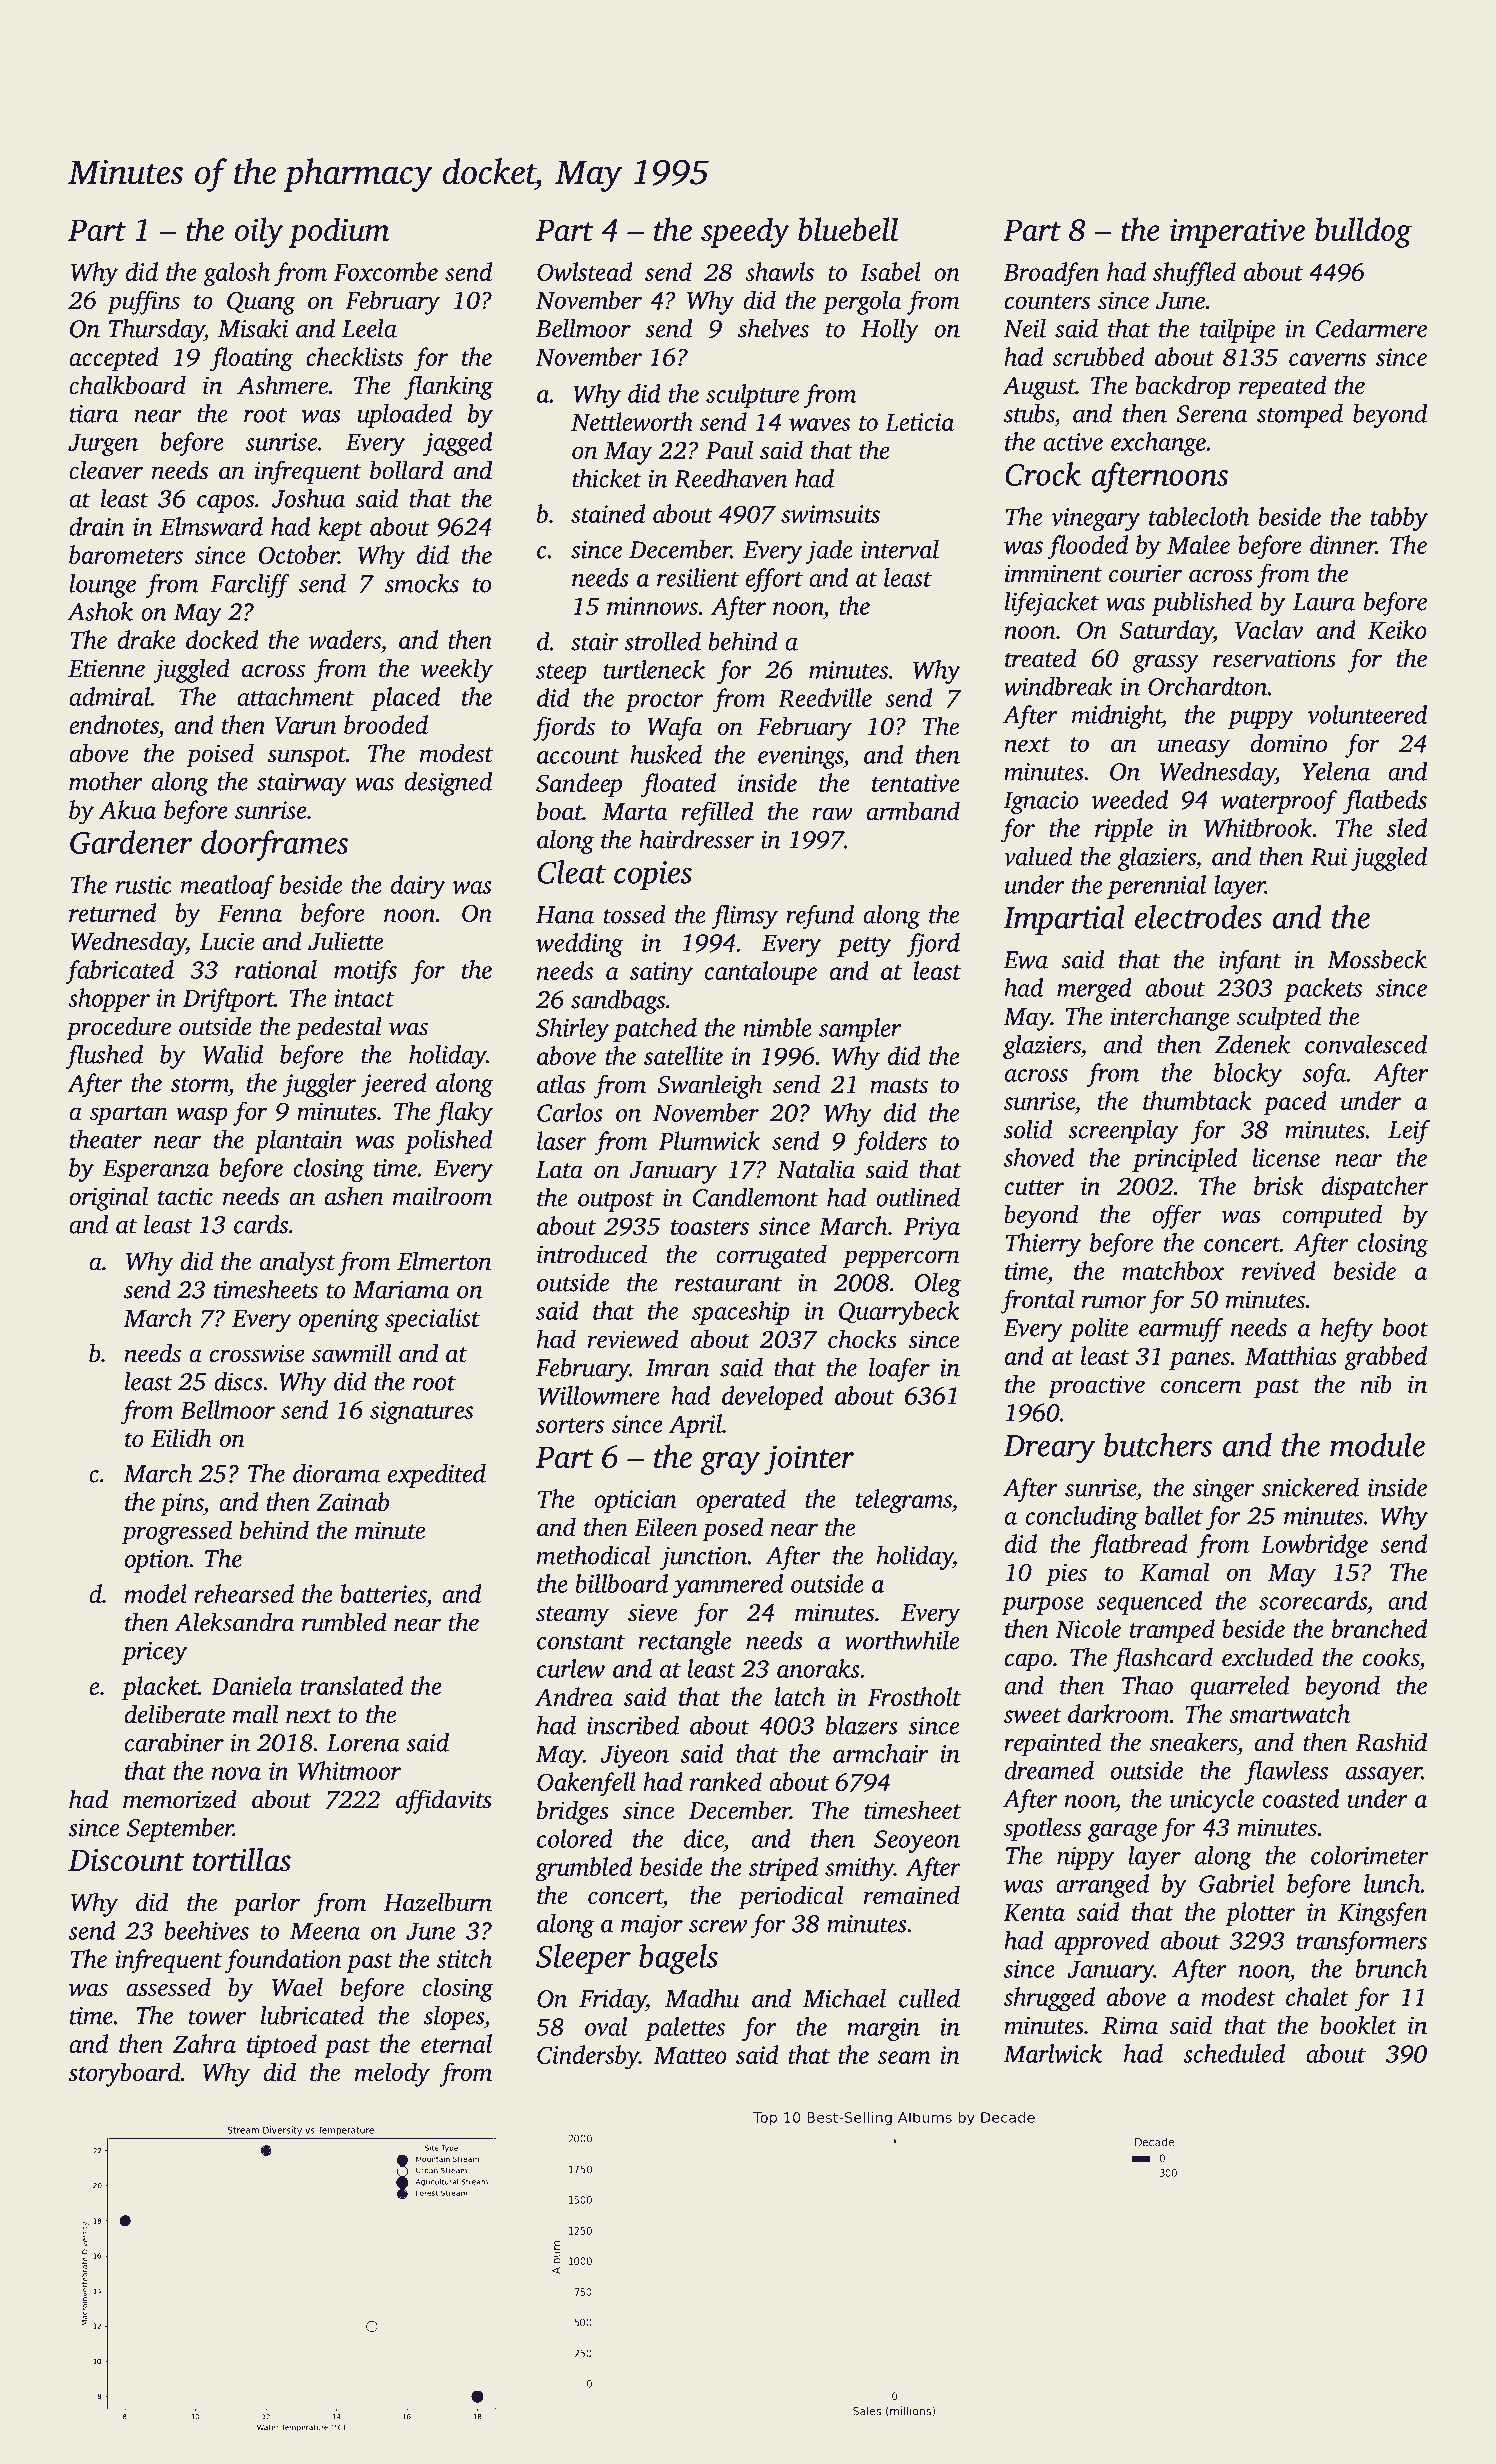 The height and width of the screenshot is (2464, 1496). What do you see at coordinates (745, 232) in the screenshot?
I see `speedy` at bounding box center [745, 232].
